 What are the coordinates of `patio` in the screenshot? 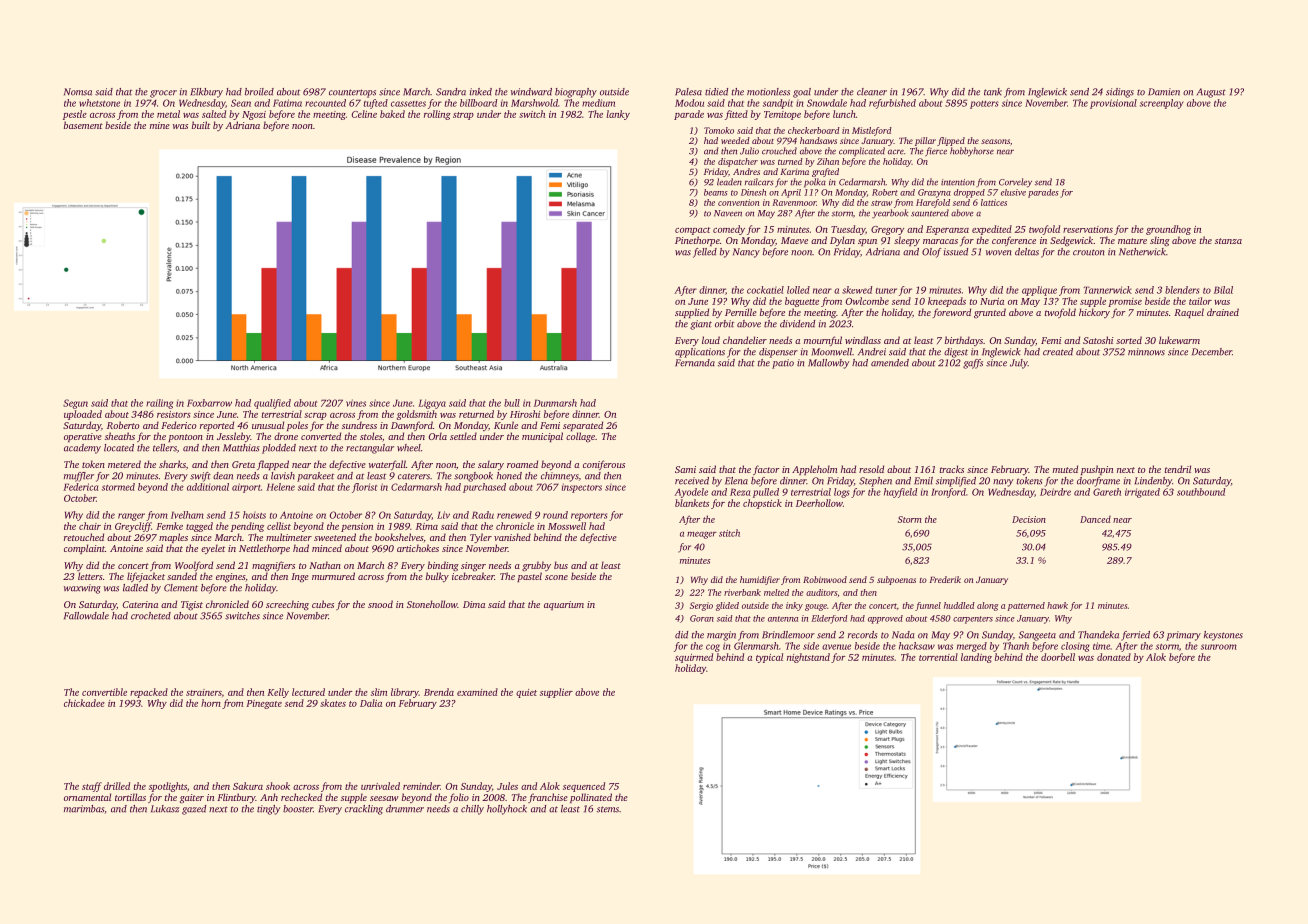 It's located at (783, 364).
